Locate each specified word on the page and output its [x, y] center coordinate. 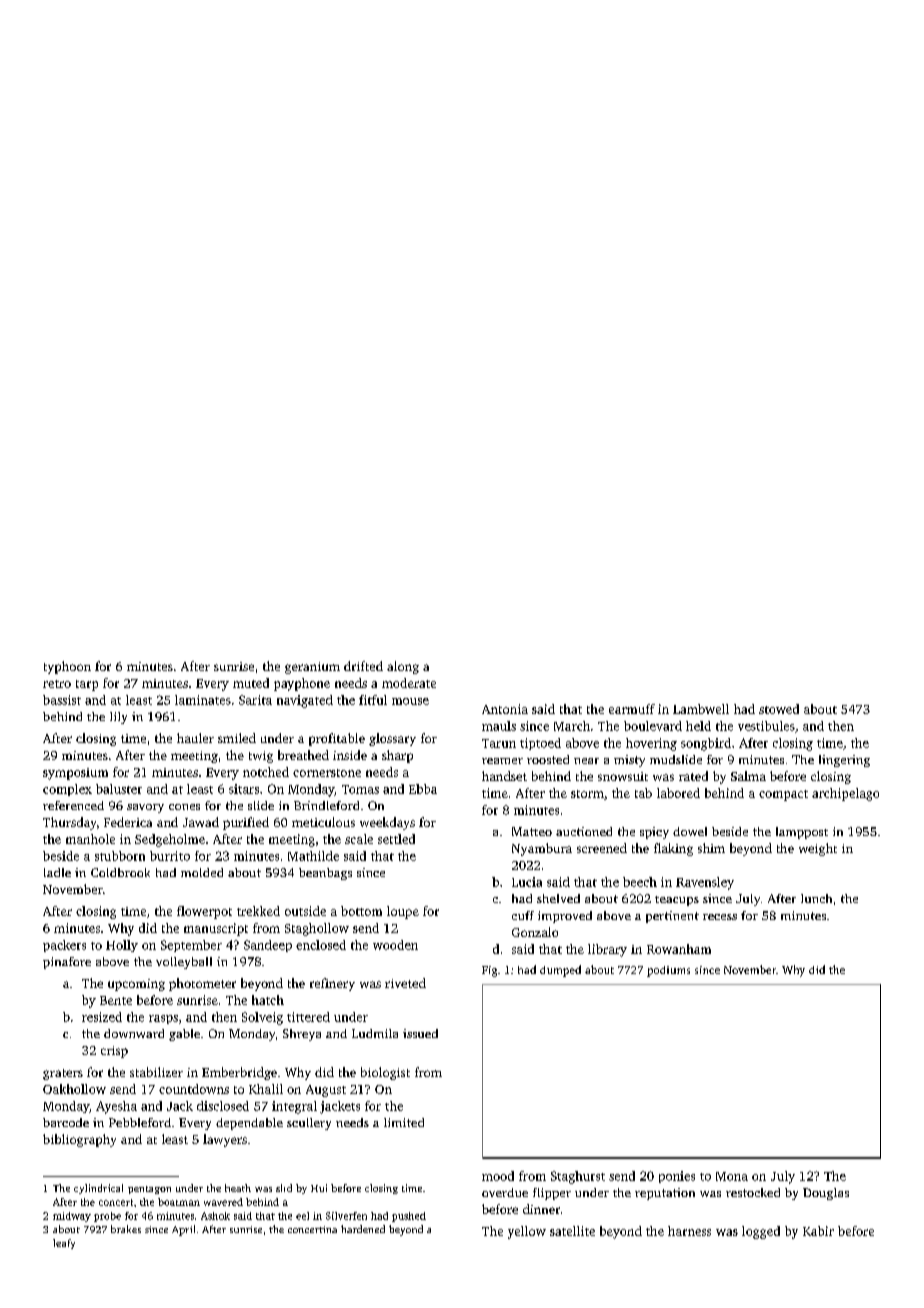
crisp [114, 1052]
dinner [541, 1209]
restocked [753, 1192]
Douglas [826, 1194]
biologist [385, 1073]
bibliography [79, 1140]
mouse [410, 701]
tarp [87, 685]
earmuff [632, 709]
